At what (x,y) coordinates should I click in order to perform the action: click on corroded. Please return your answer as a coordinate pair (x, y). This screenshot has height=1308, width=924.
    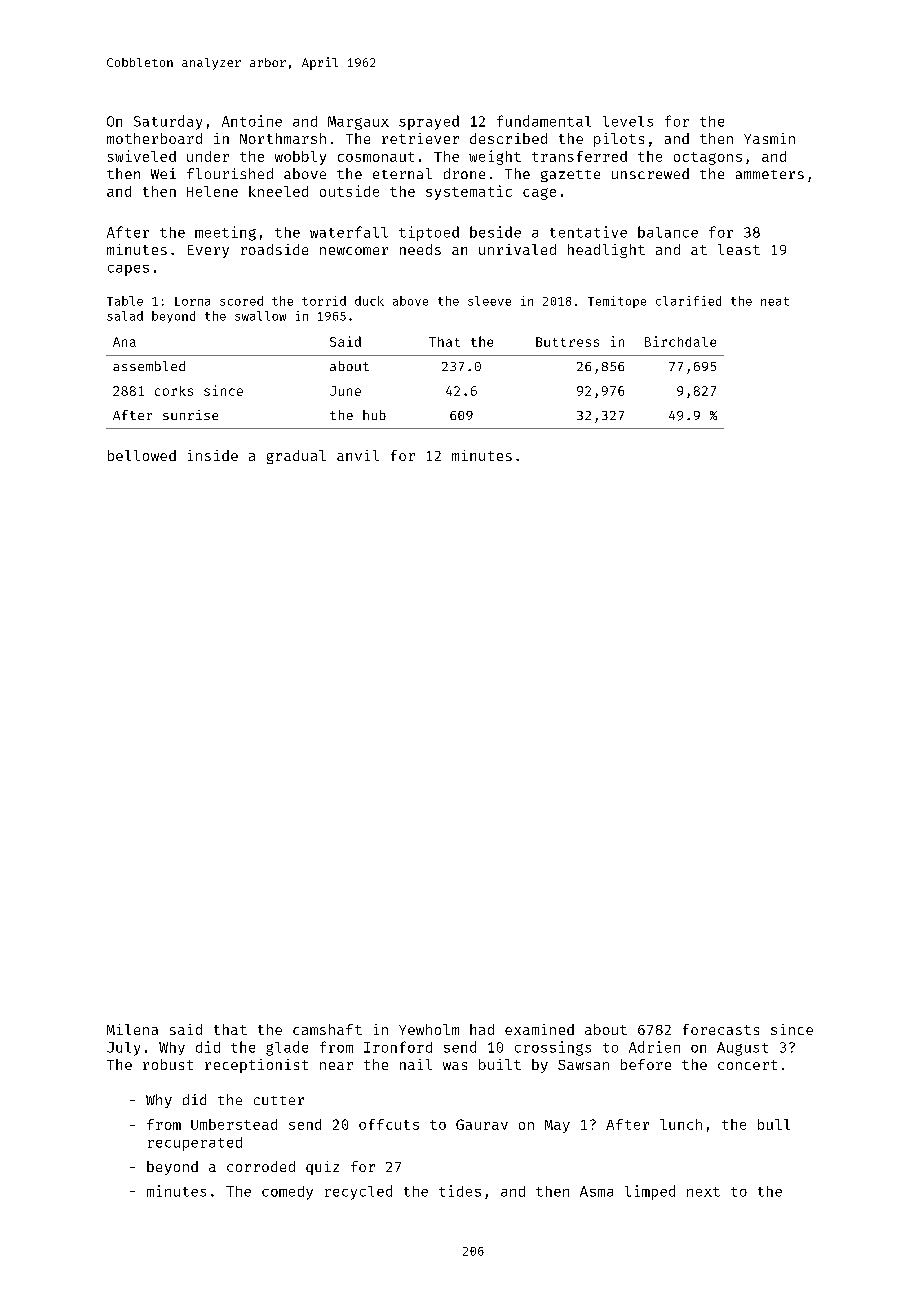
    Looking at the image, I should click on (261, 1166).
